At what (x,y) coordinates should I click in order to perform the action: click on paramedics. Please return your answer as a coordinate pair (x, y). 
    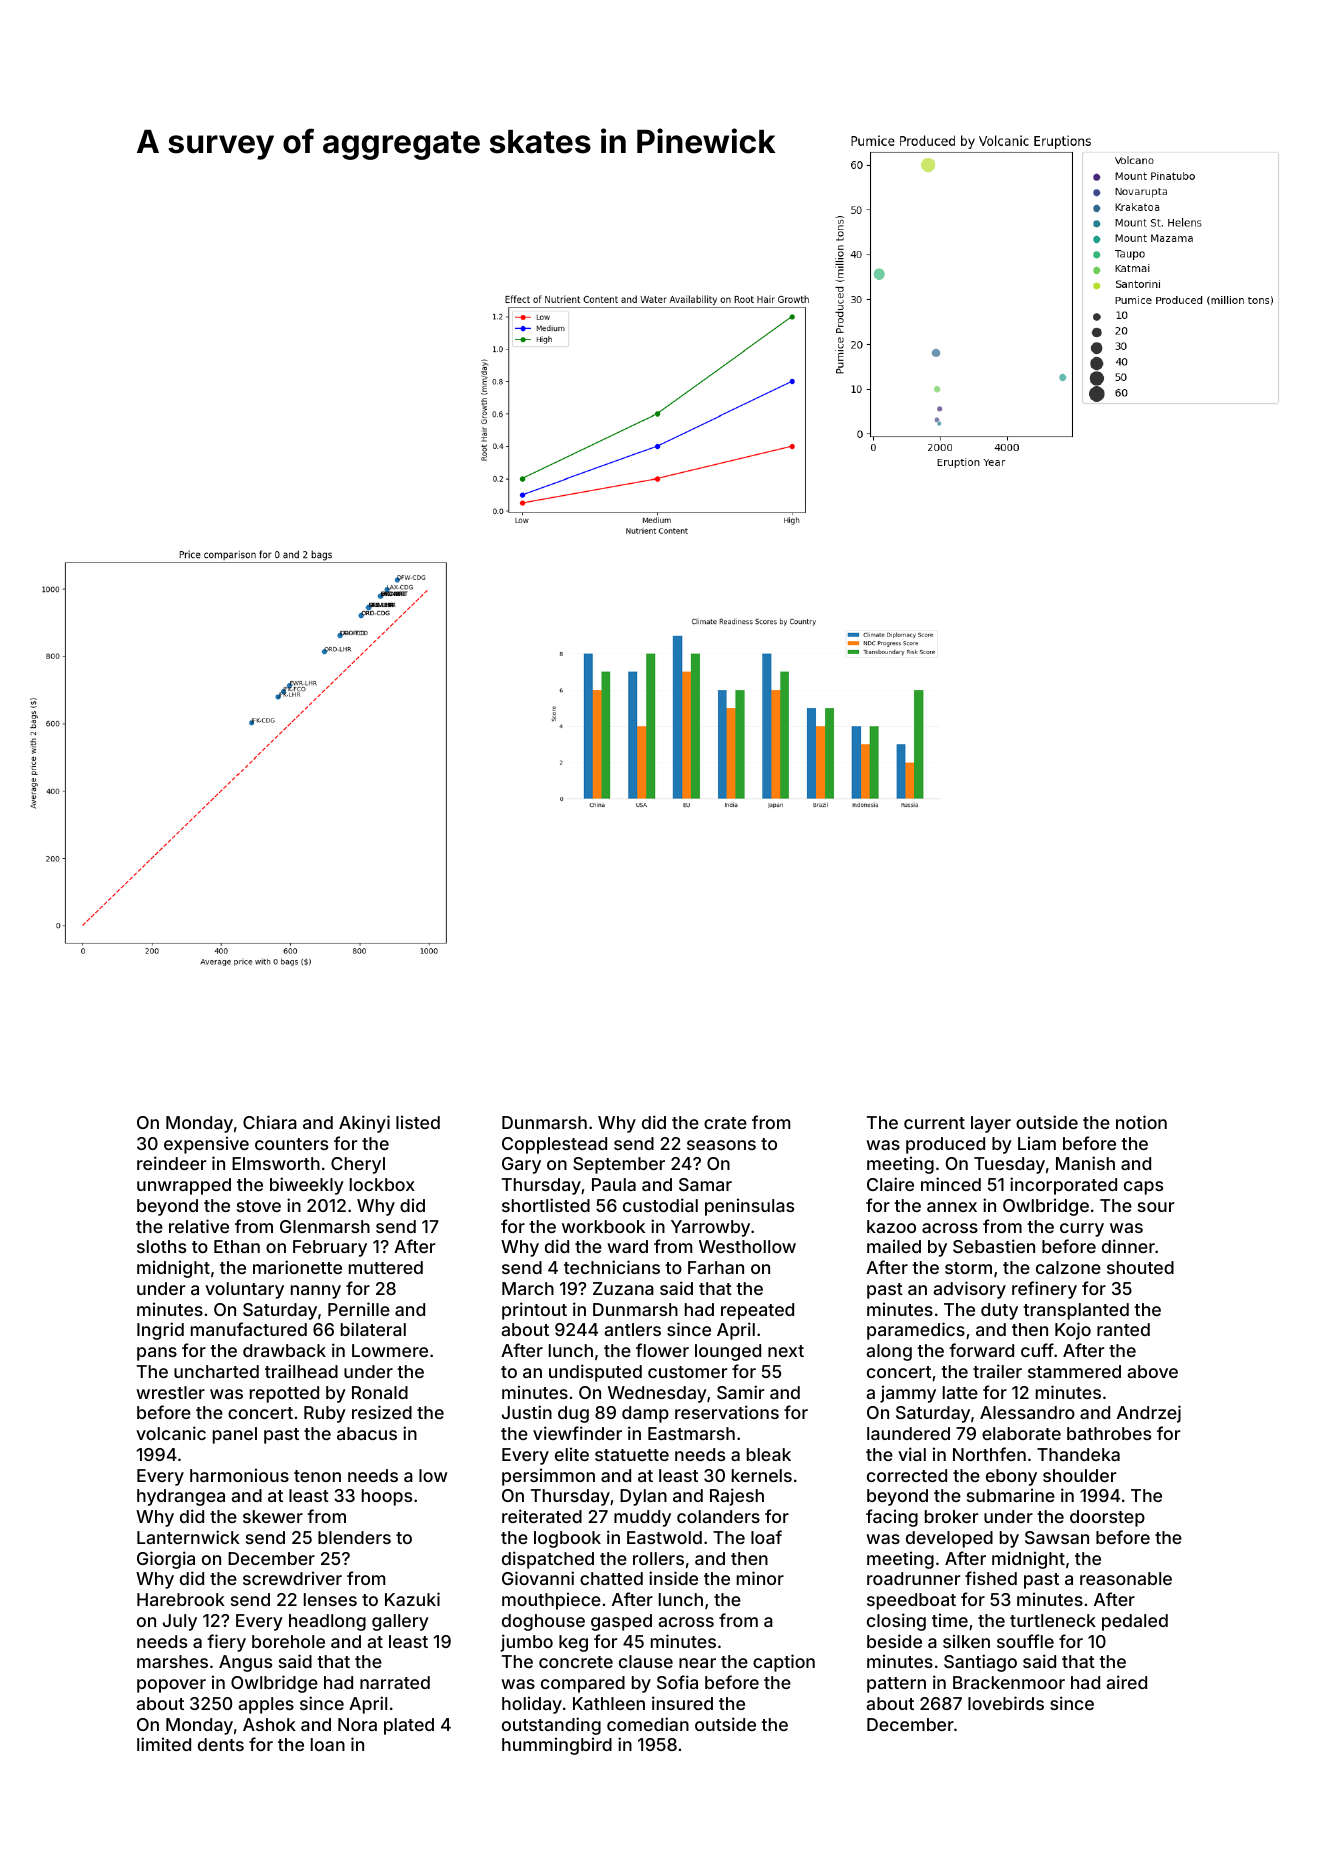
    Looking at the image, I should click on (916, 1331).
